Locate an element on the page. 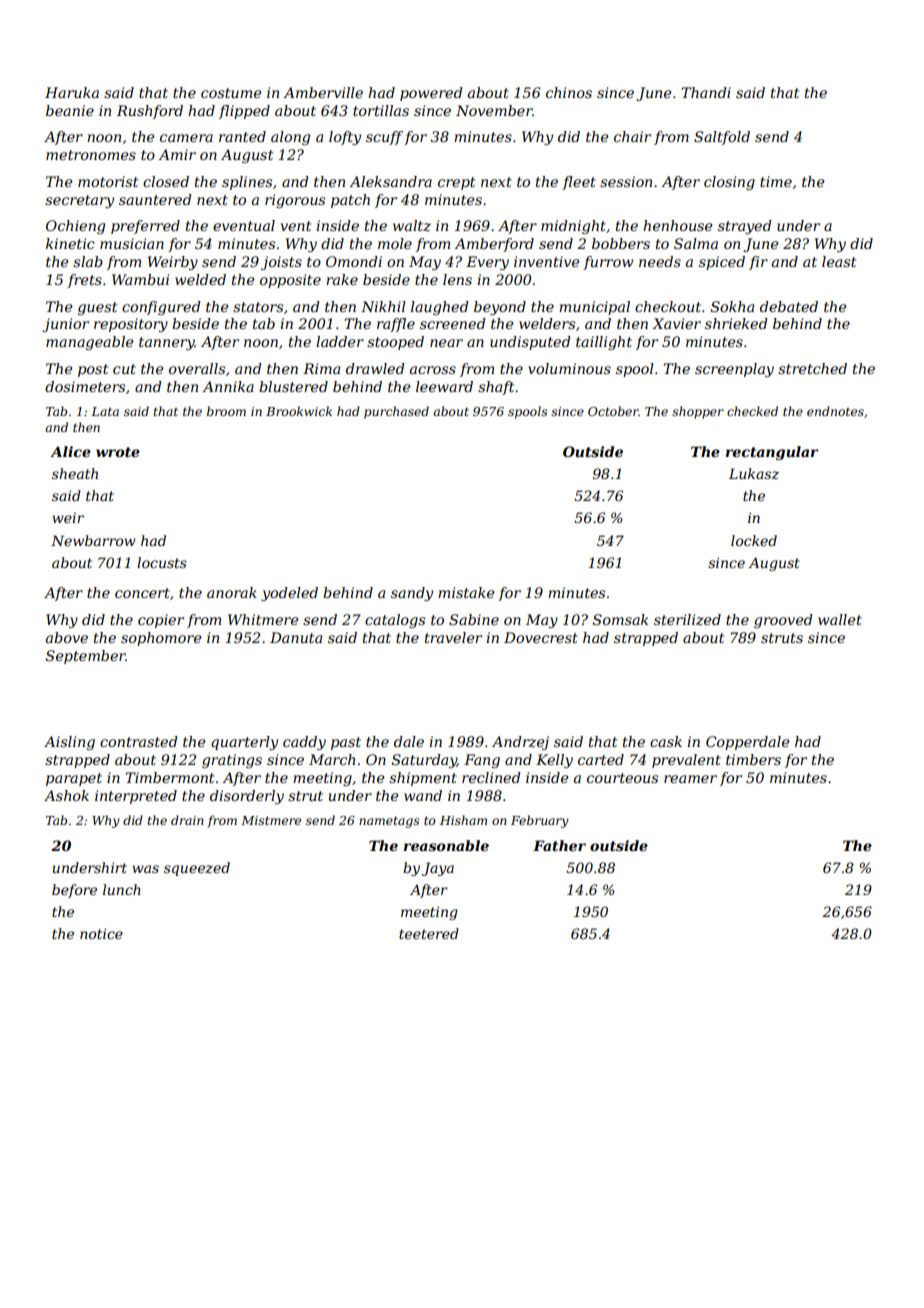 Image resolution: width=924 pixels, height=1308 pixels. timbers is located at coordinates (753, 759).
